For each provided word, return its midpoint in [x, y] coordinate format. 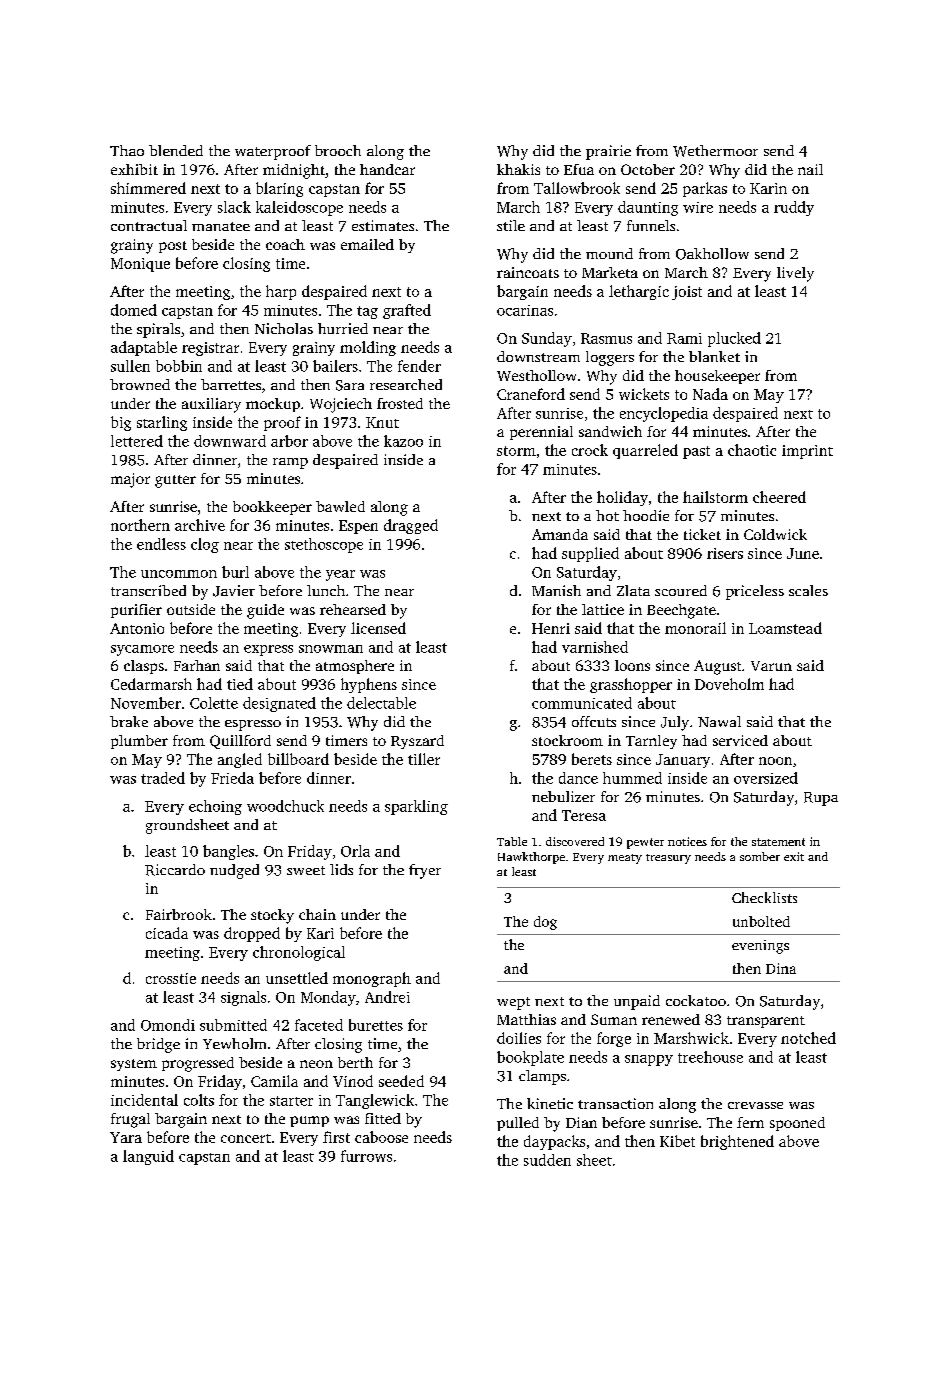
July [675, 723]
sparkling [416, 807]
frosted [400, 403]
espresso [253, 725]
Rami [684, 338]
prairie [608, 152]
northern [140, 525]
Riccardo [175, 870]
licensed [378, 628]
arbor [289, 441]
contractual [149, 225]
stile [511, 225]
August [717, 667]
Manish [556, 590]
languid [148, 1157]
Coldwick [775, 534]
